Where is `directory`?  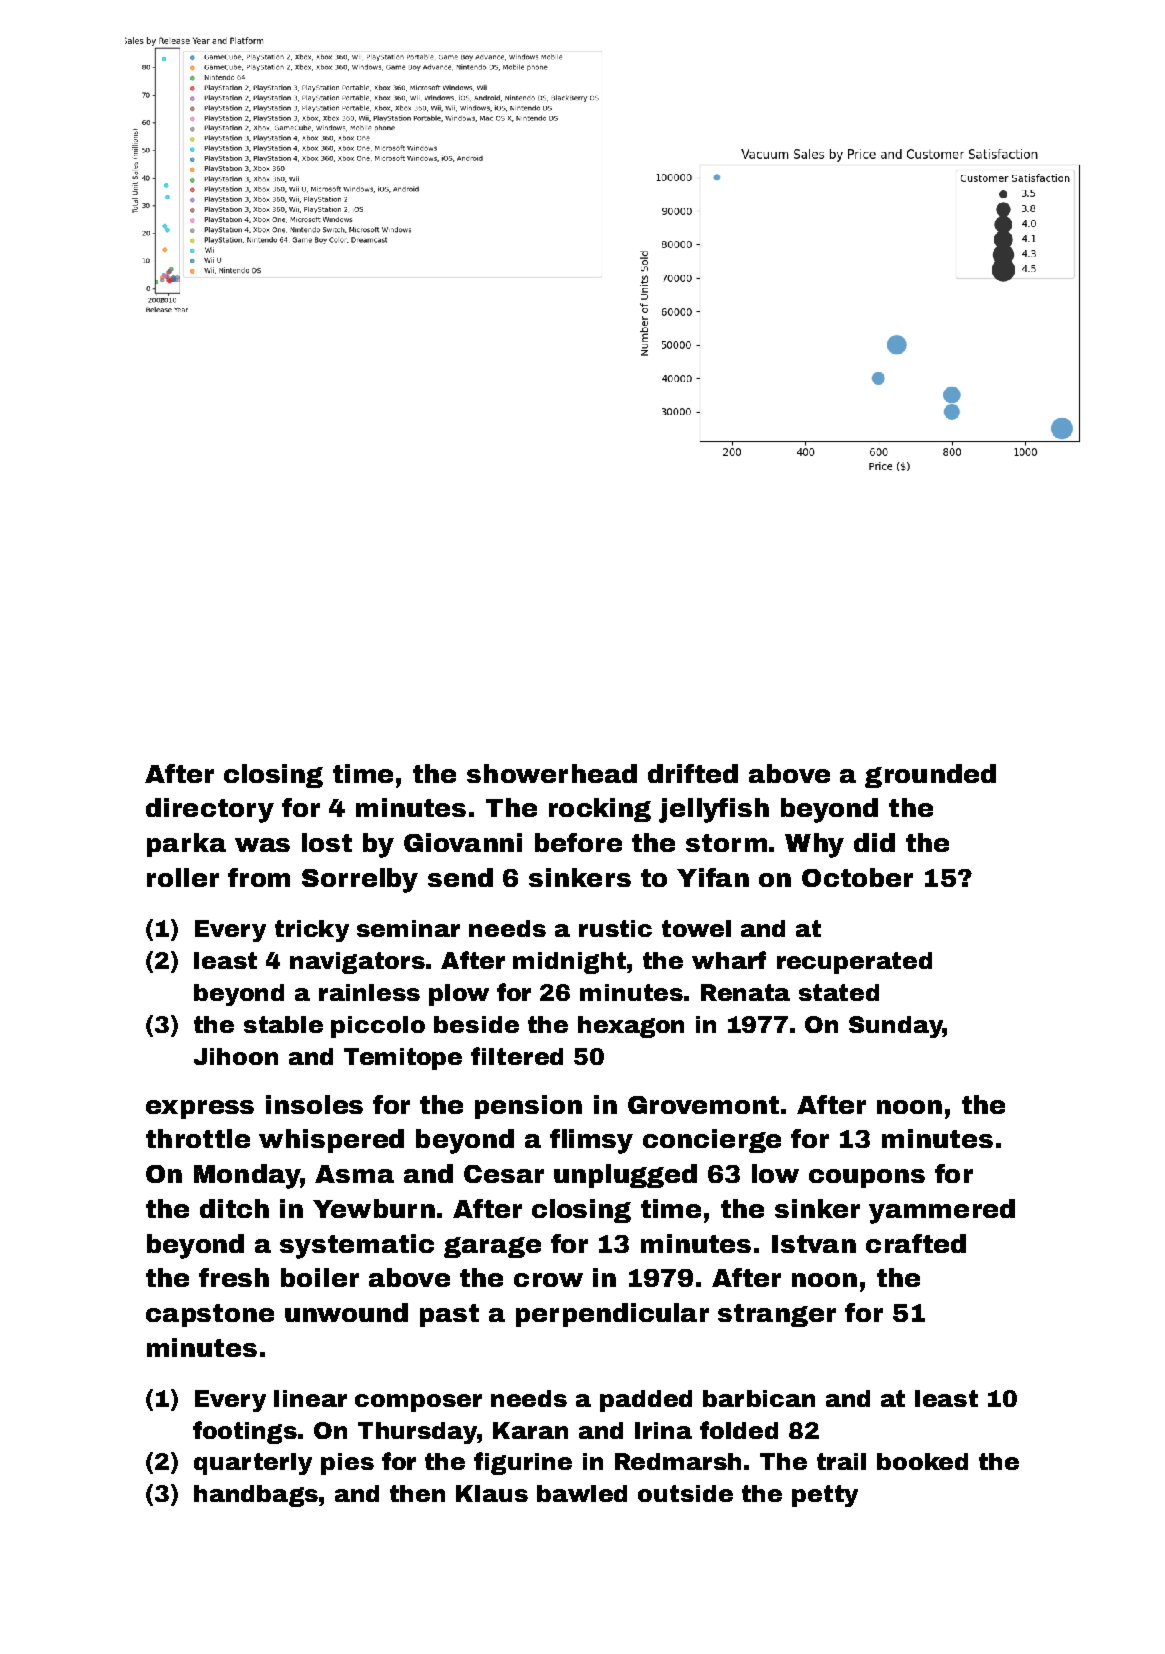
directory is located at coordinates (210, 810).
